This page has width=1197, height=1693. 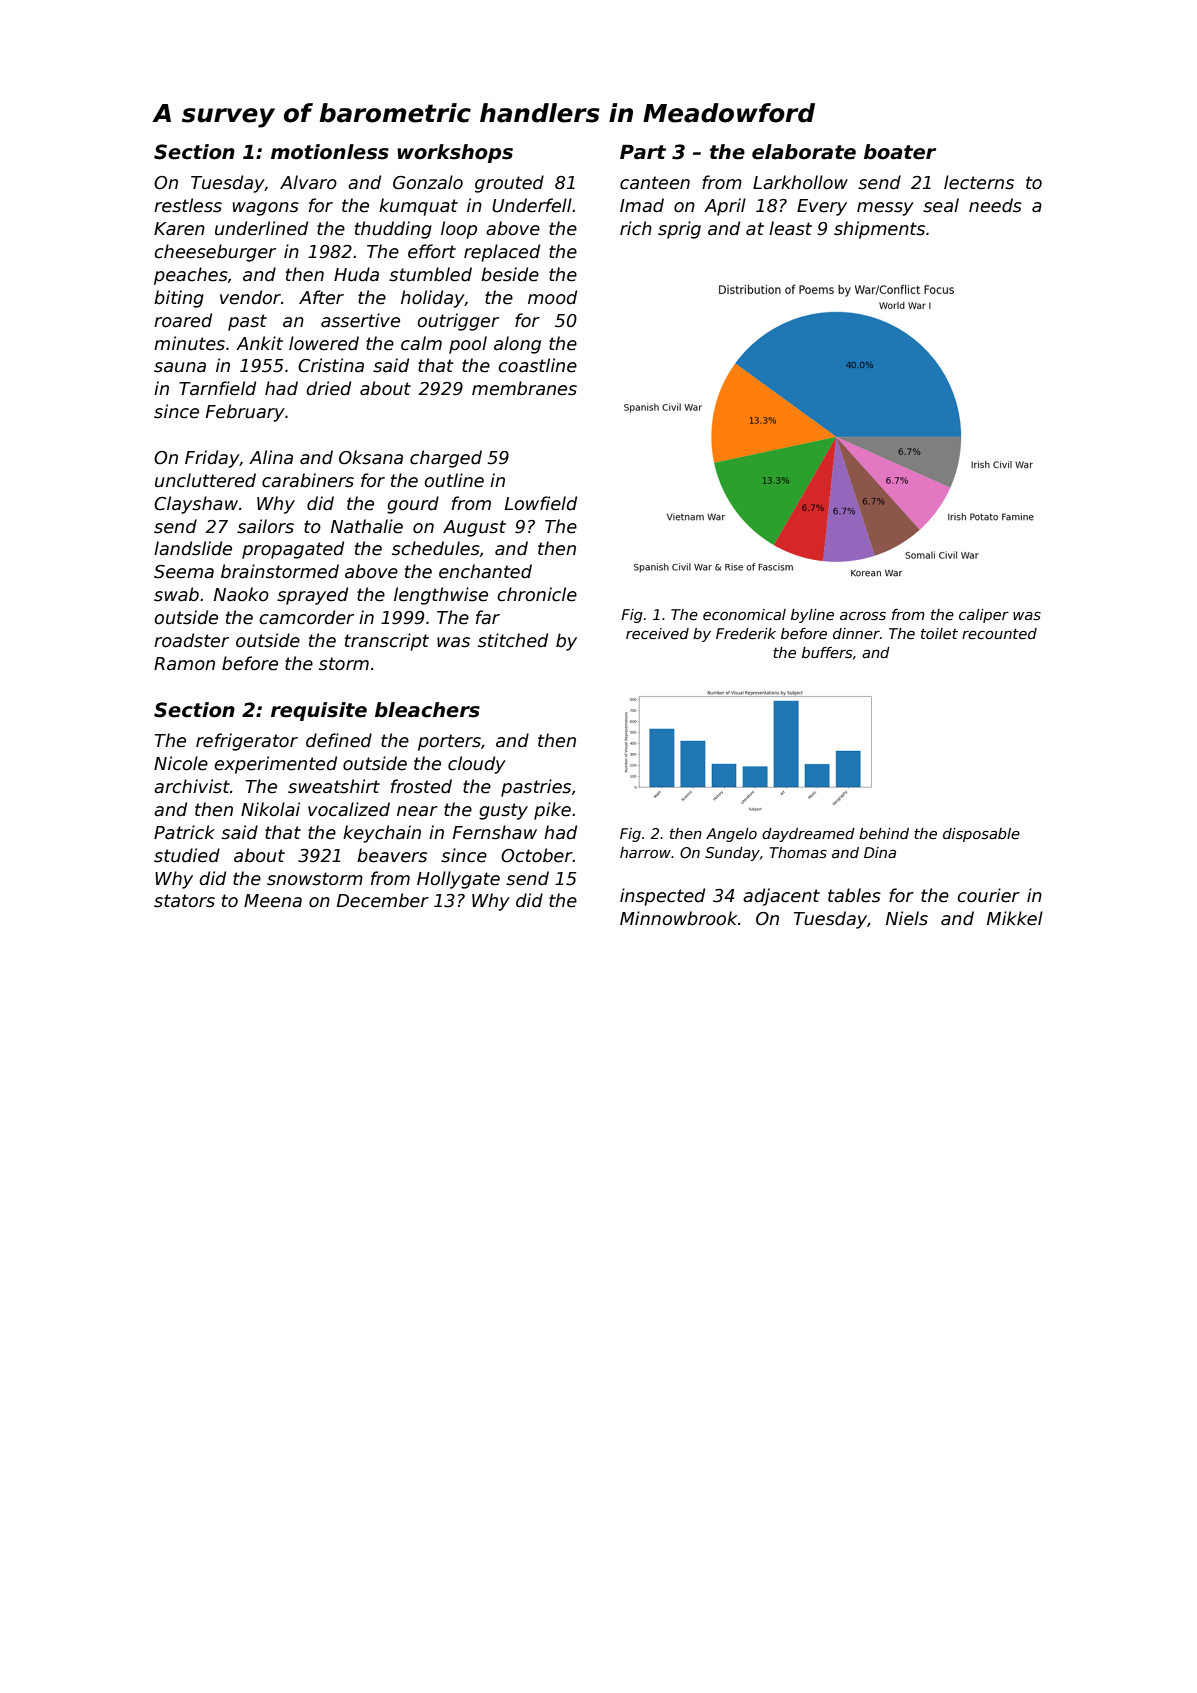 What do you see at coordinates (503, 811) in the page?
I see `gusty` at bounding box center [503, 811].
